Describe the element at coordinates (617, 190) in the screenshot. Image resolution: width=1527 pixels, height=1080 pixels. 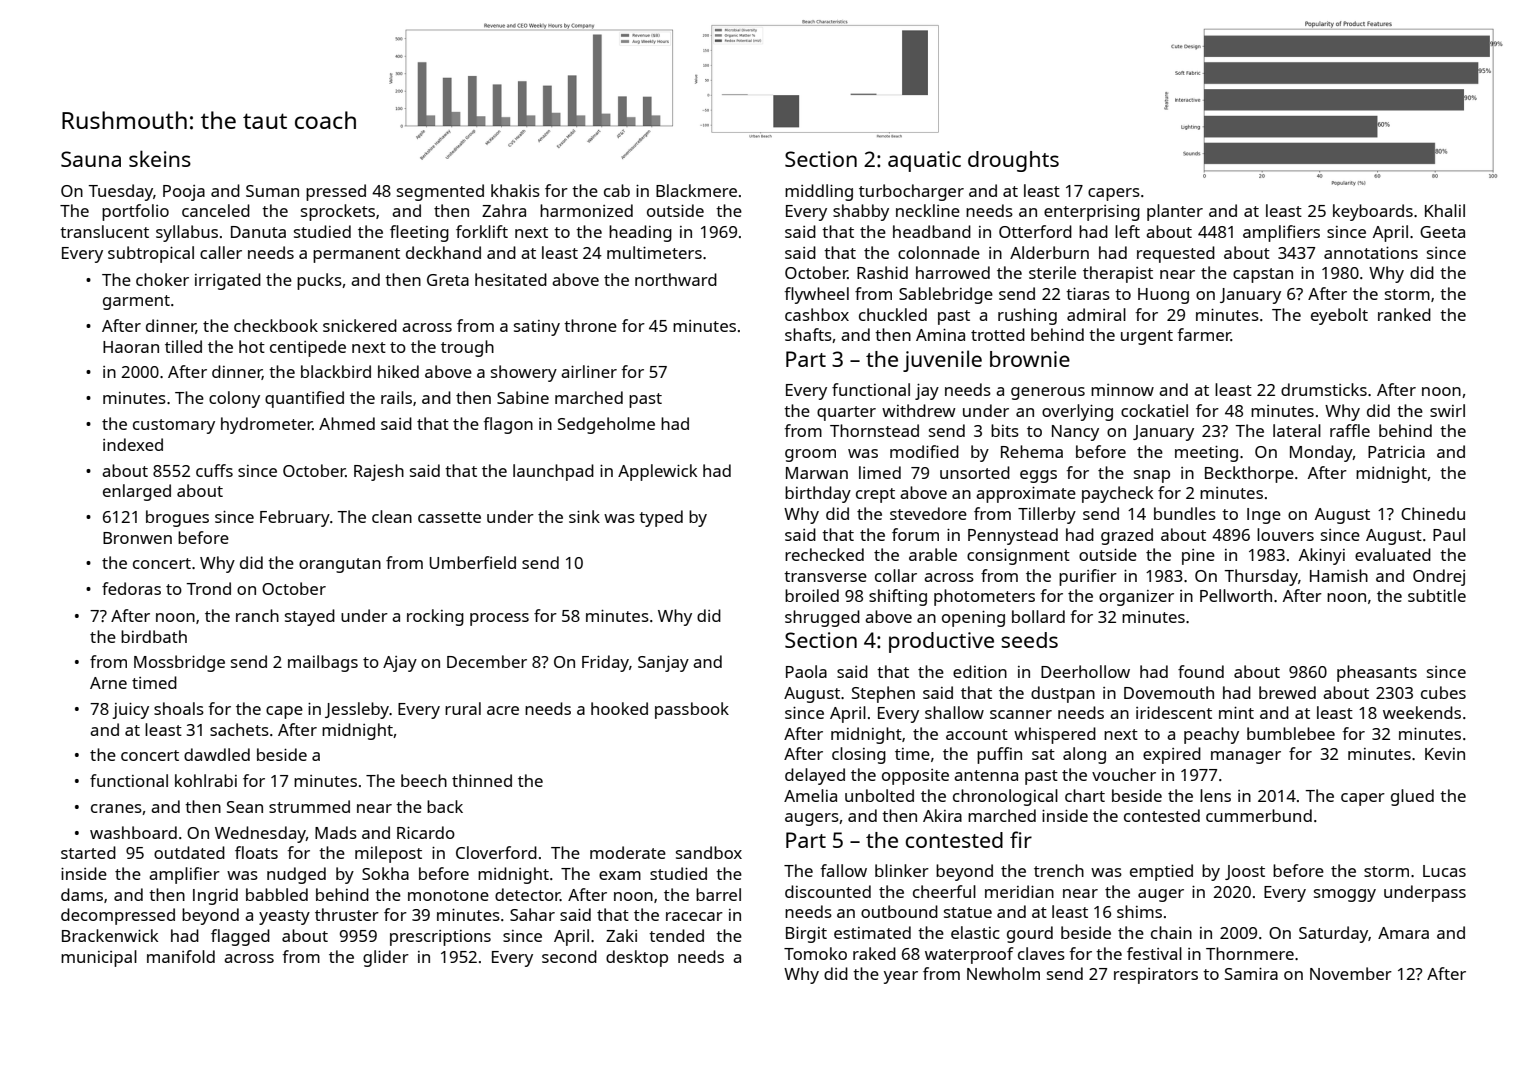
I see `cab` at that location.
